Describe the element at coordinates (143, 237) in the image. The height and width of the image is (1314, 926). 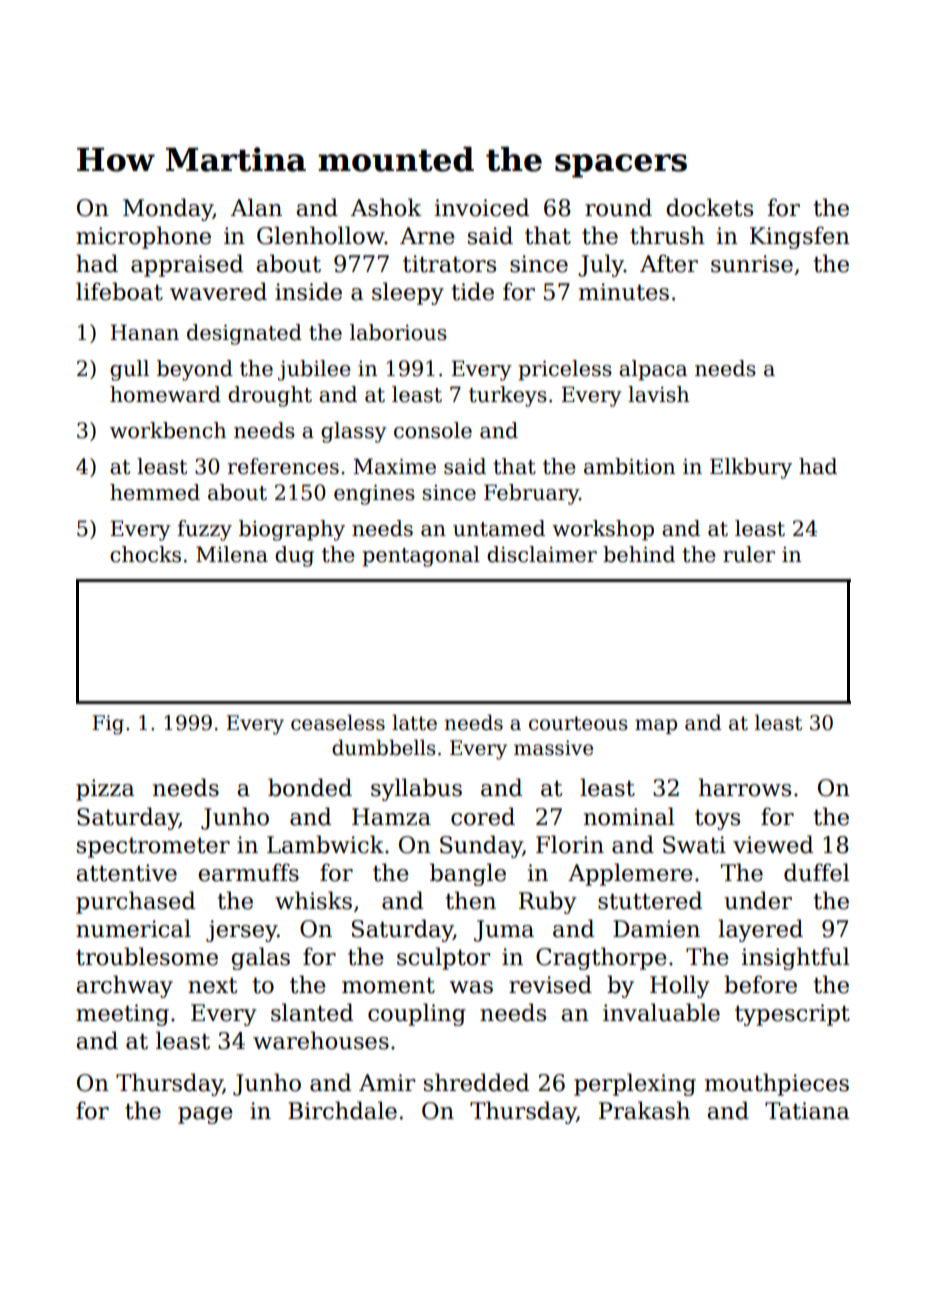
I see `microphone` at that location.
